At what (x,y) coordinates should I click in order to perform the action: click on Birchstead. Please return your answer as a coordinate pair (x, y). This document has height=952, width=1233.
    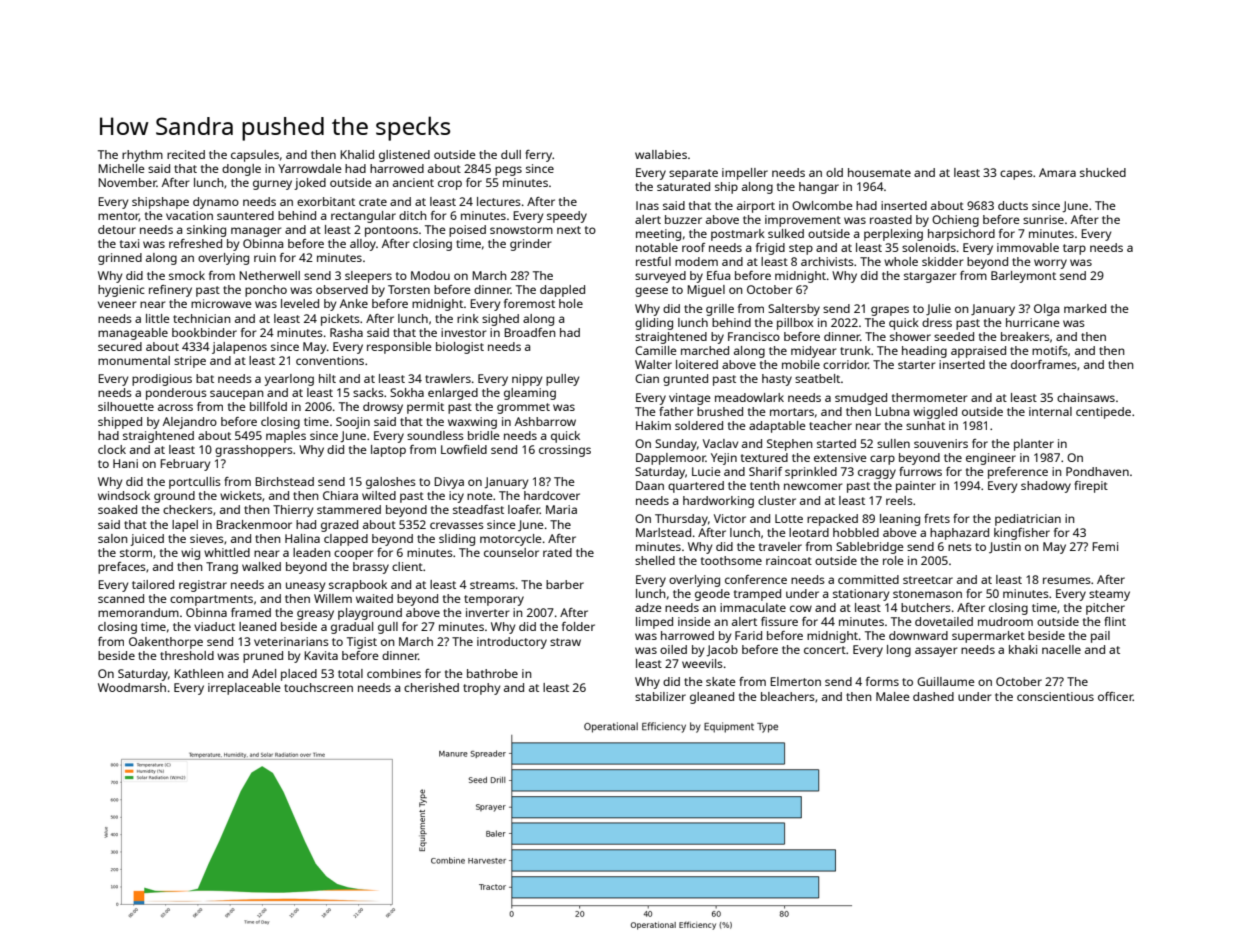
    Looking at the image, I should click on (284, 481).
